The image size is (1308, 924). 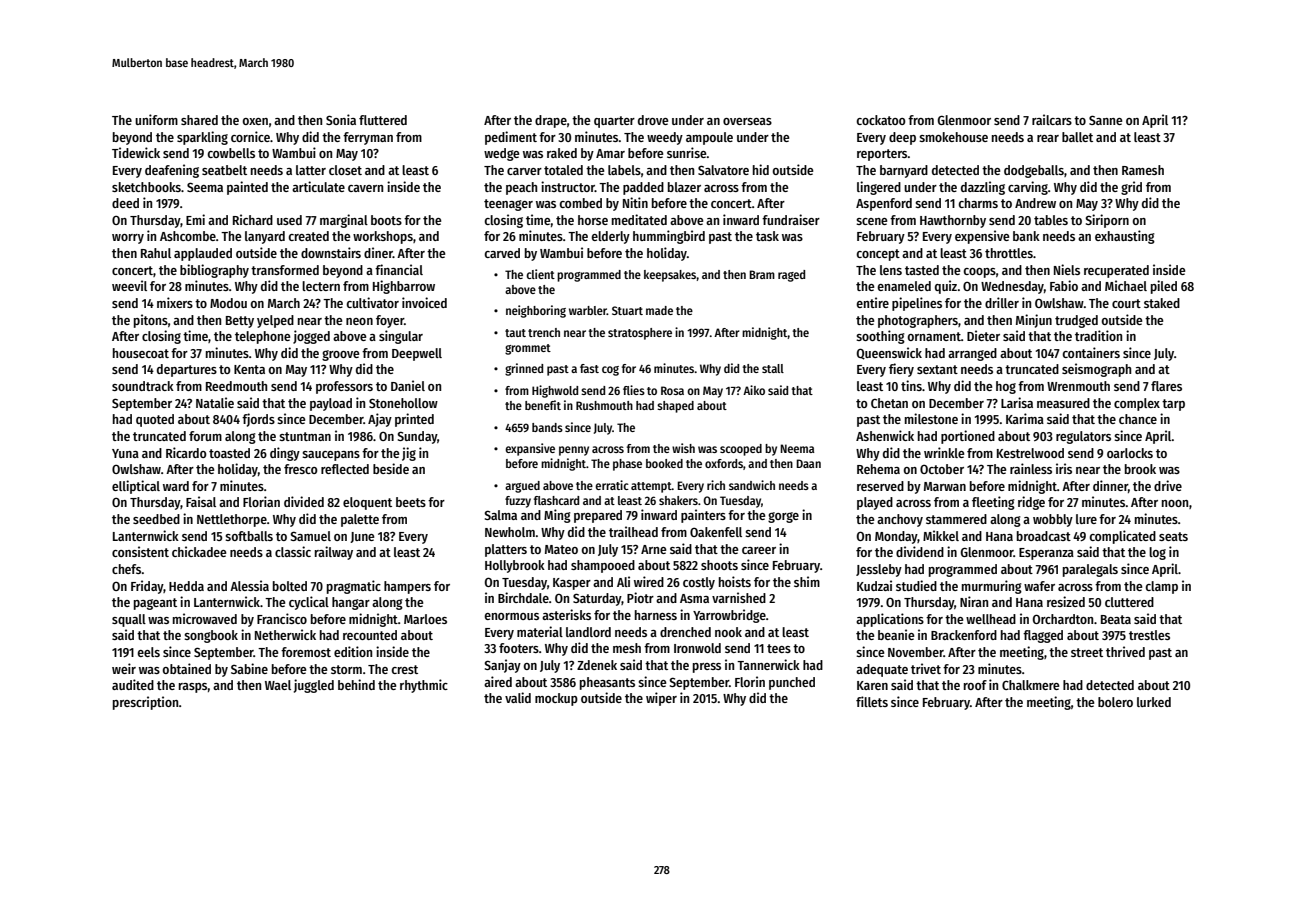 I want to click on shoots, so click(x=719, y=565).
